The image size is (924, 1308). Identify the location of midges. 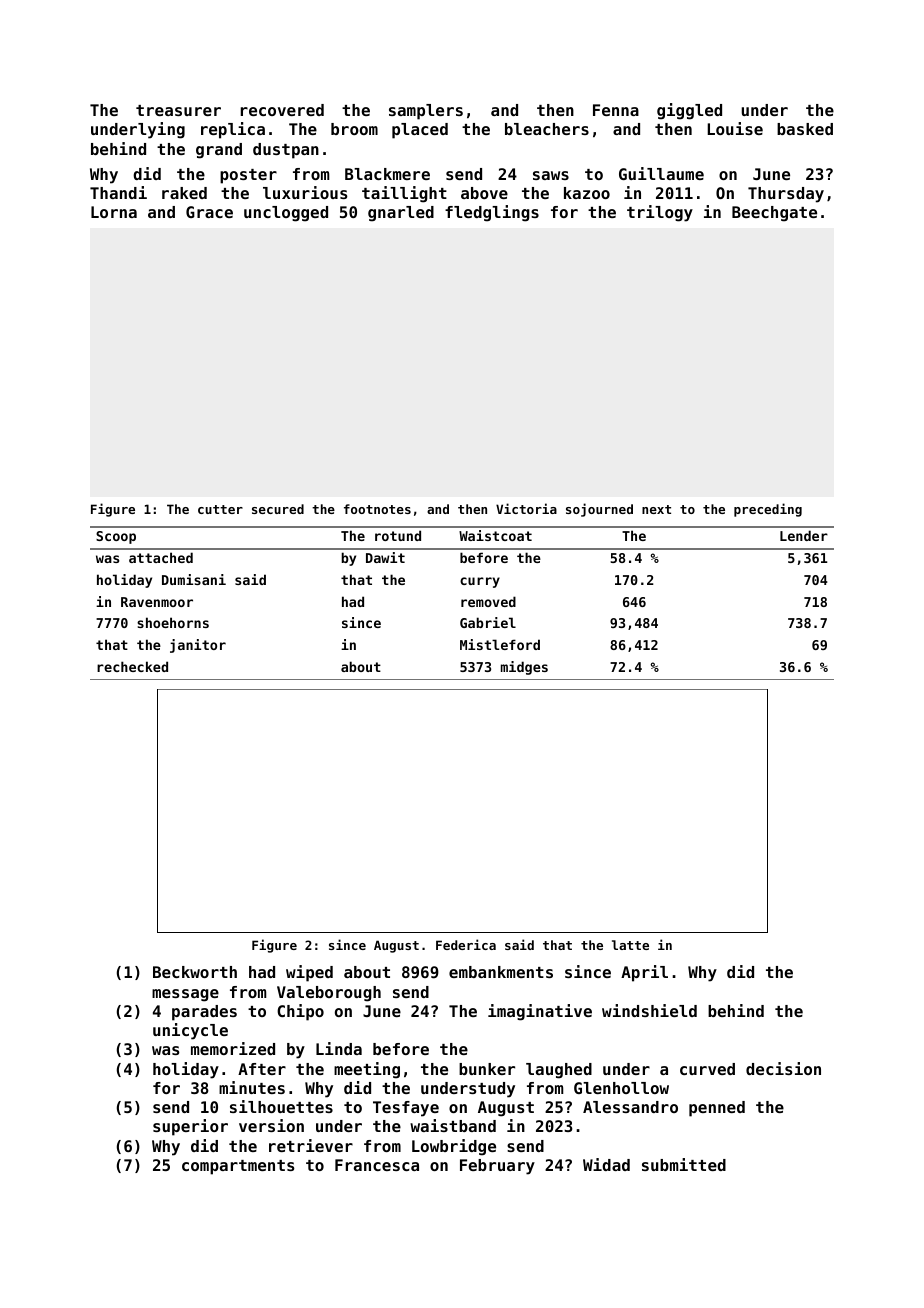
(524, 668).
